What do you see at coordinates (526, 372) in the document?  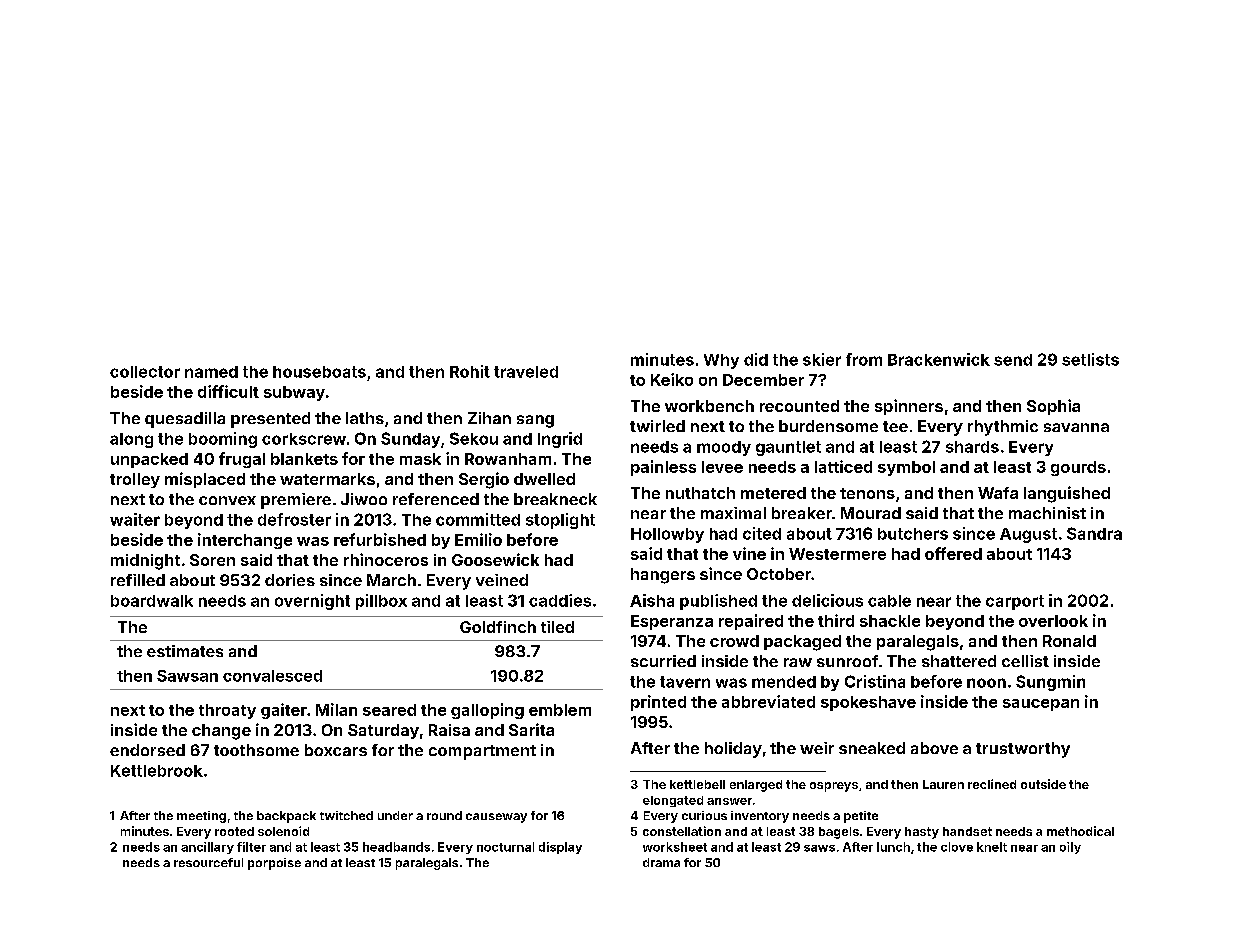 I see `traveled` at bounding box center [526, 372].
